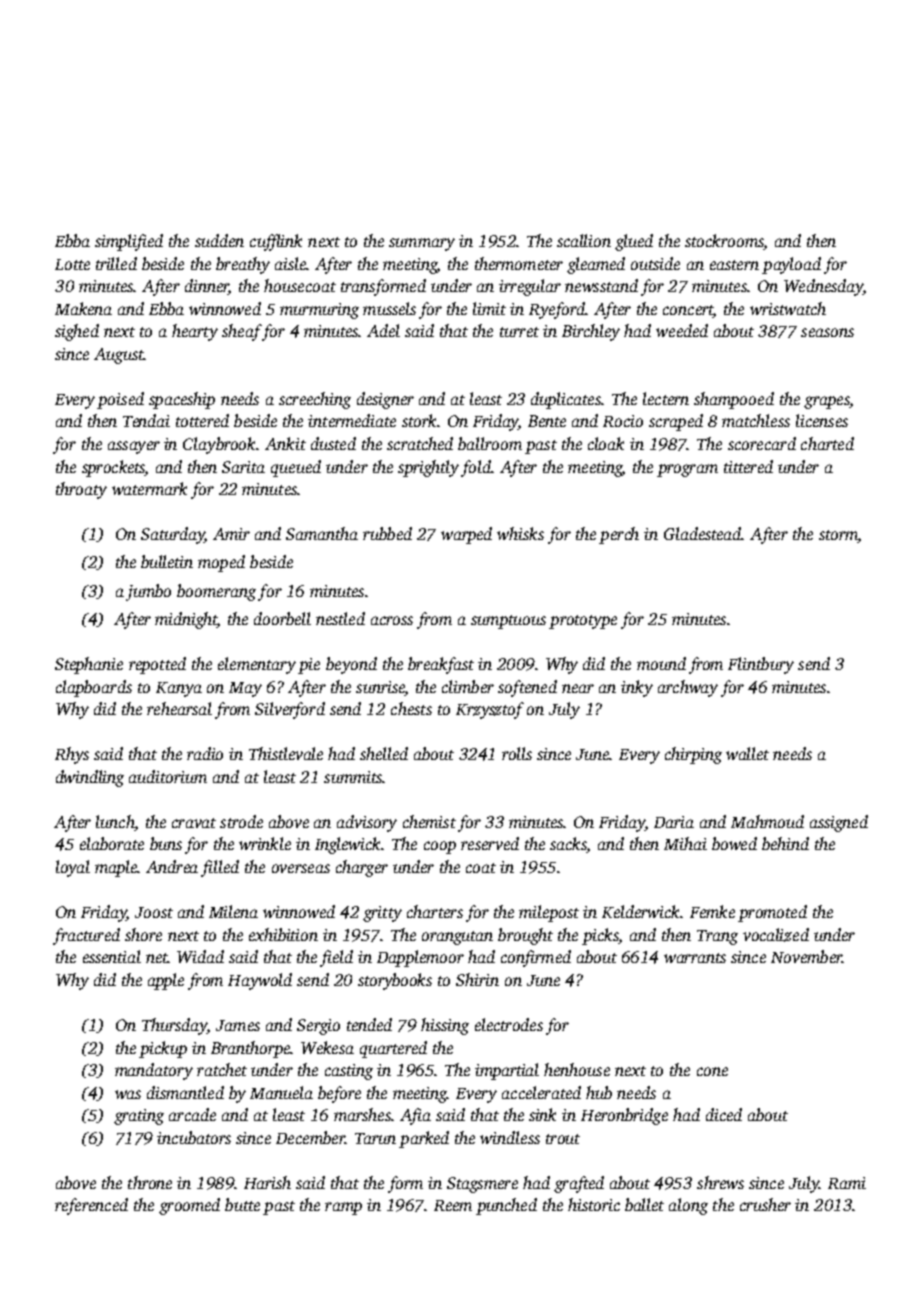 The image size is (924, 1308). Describe the element at coordinates (242, 1204) in the image. I see `butte` at that location.
